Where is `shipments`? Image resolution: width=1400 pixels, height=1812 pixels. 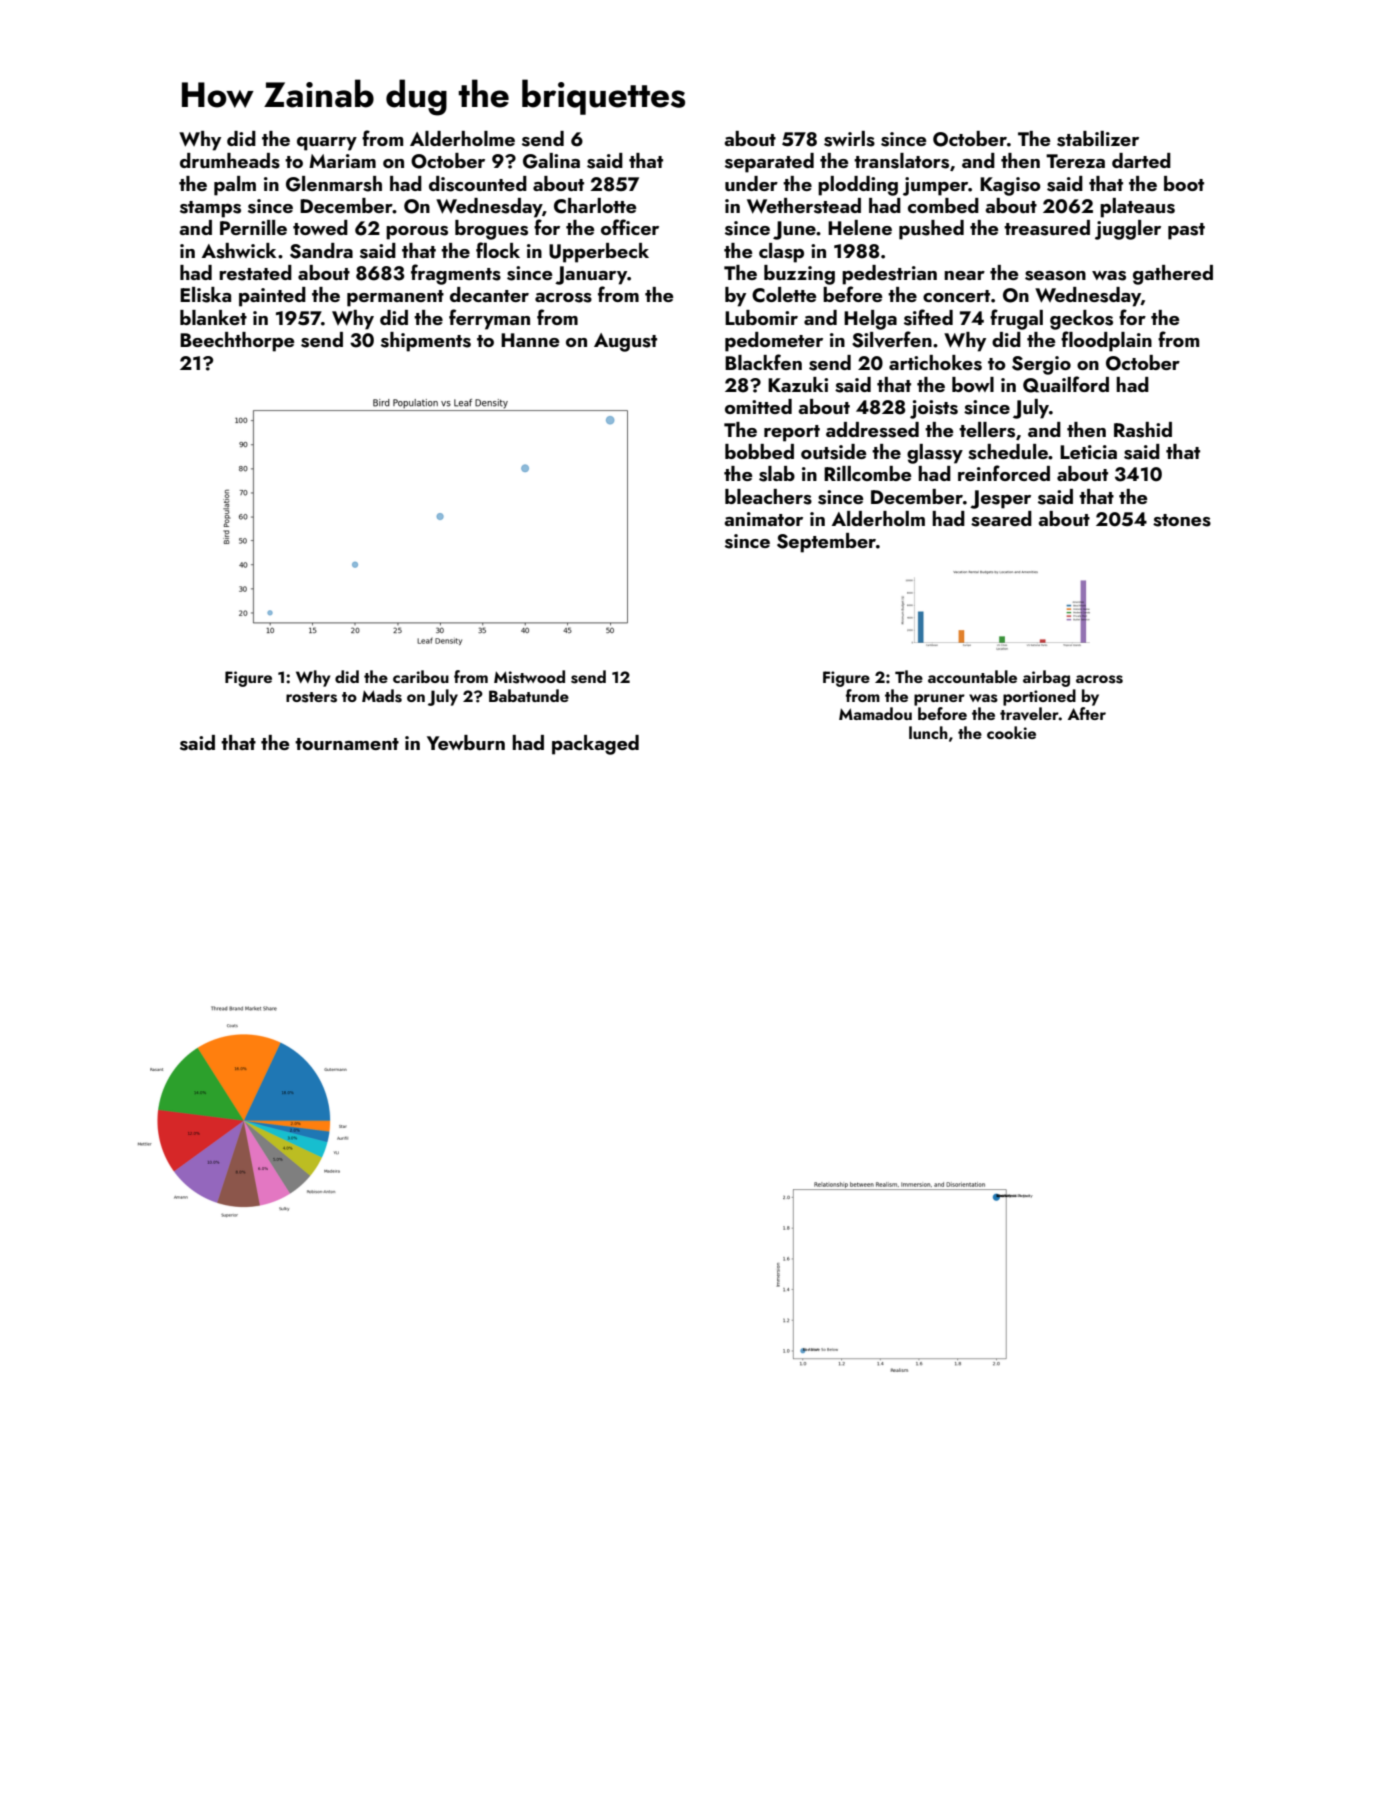 shipments is located at coordinates (426, 342).
